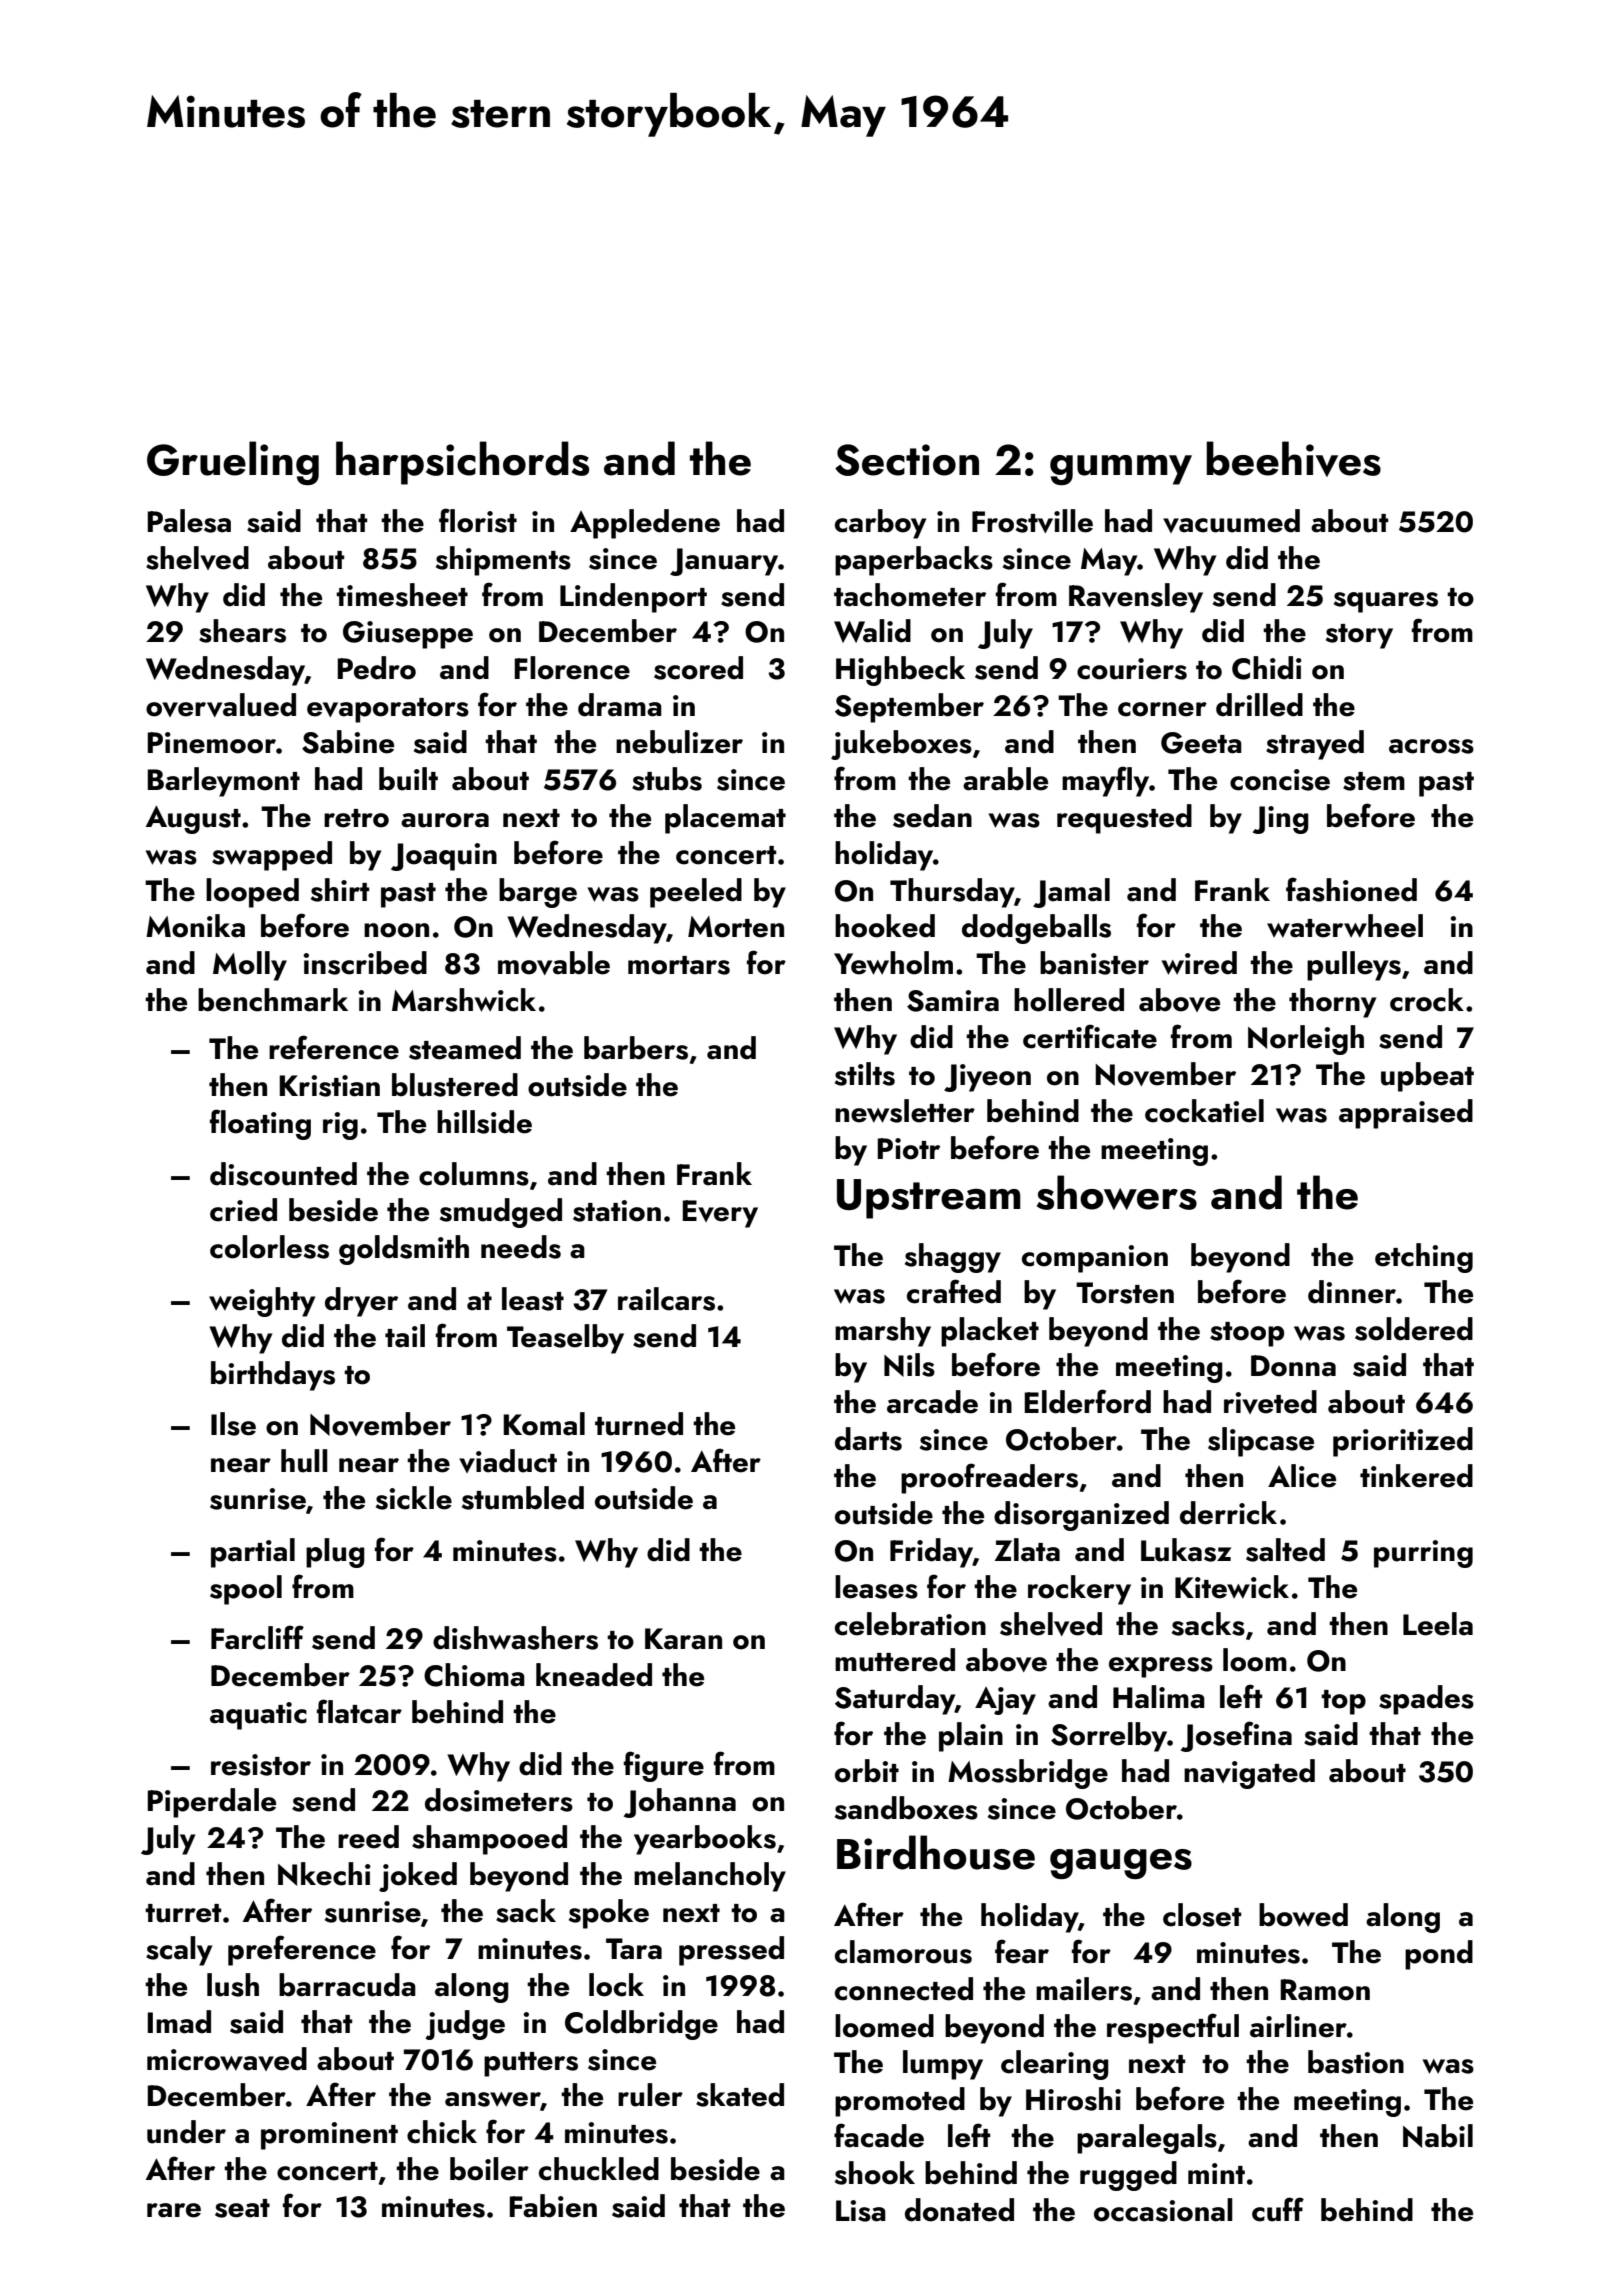  I want to click on celebration, so click(910, 1624).
